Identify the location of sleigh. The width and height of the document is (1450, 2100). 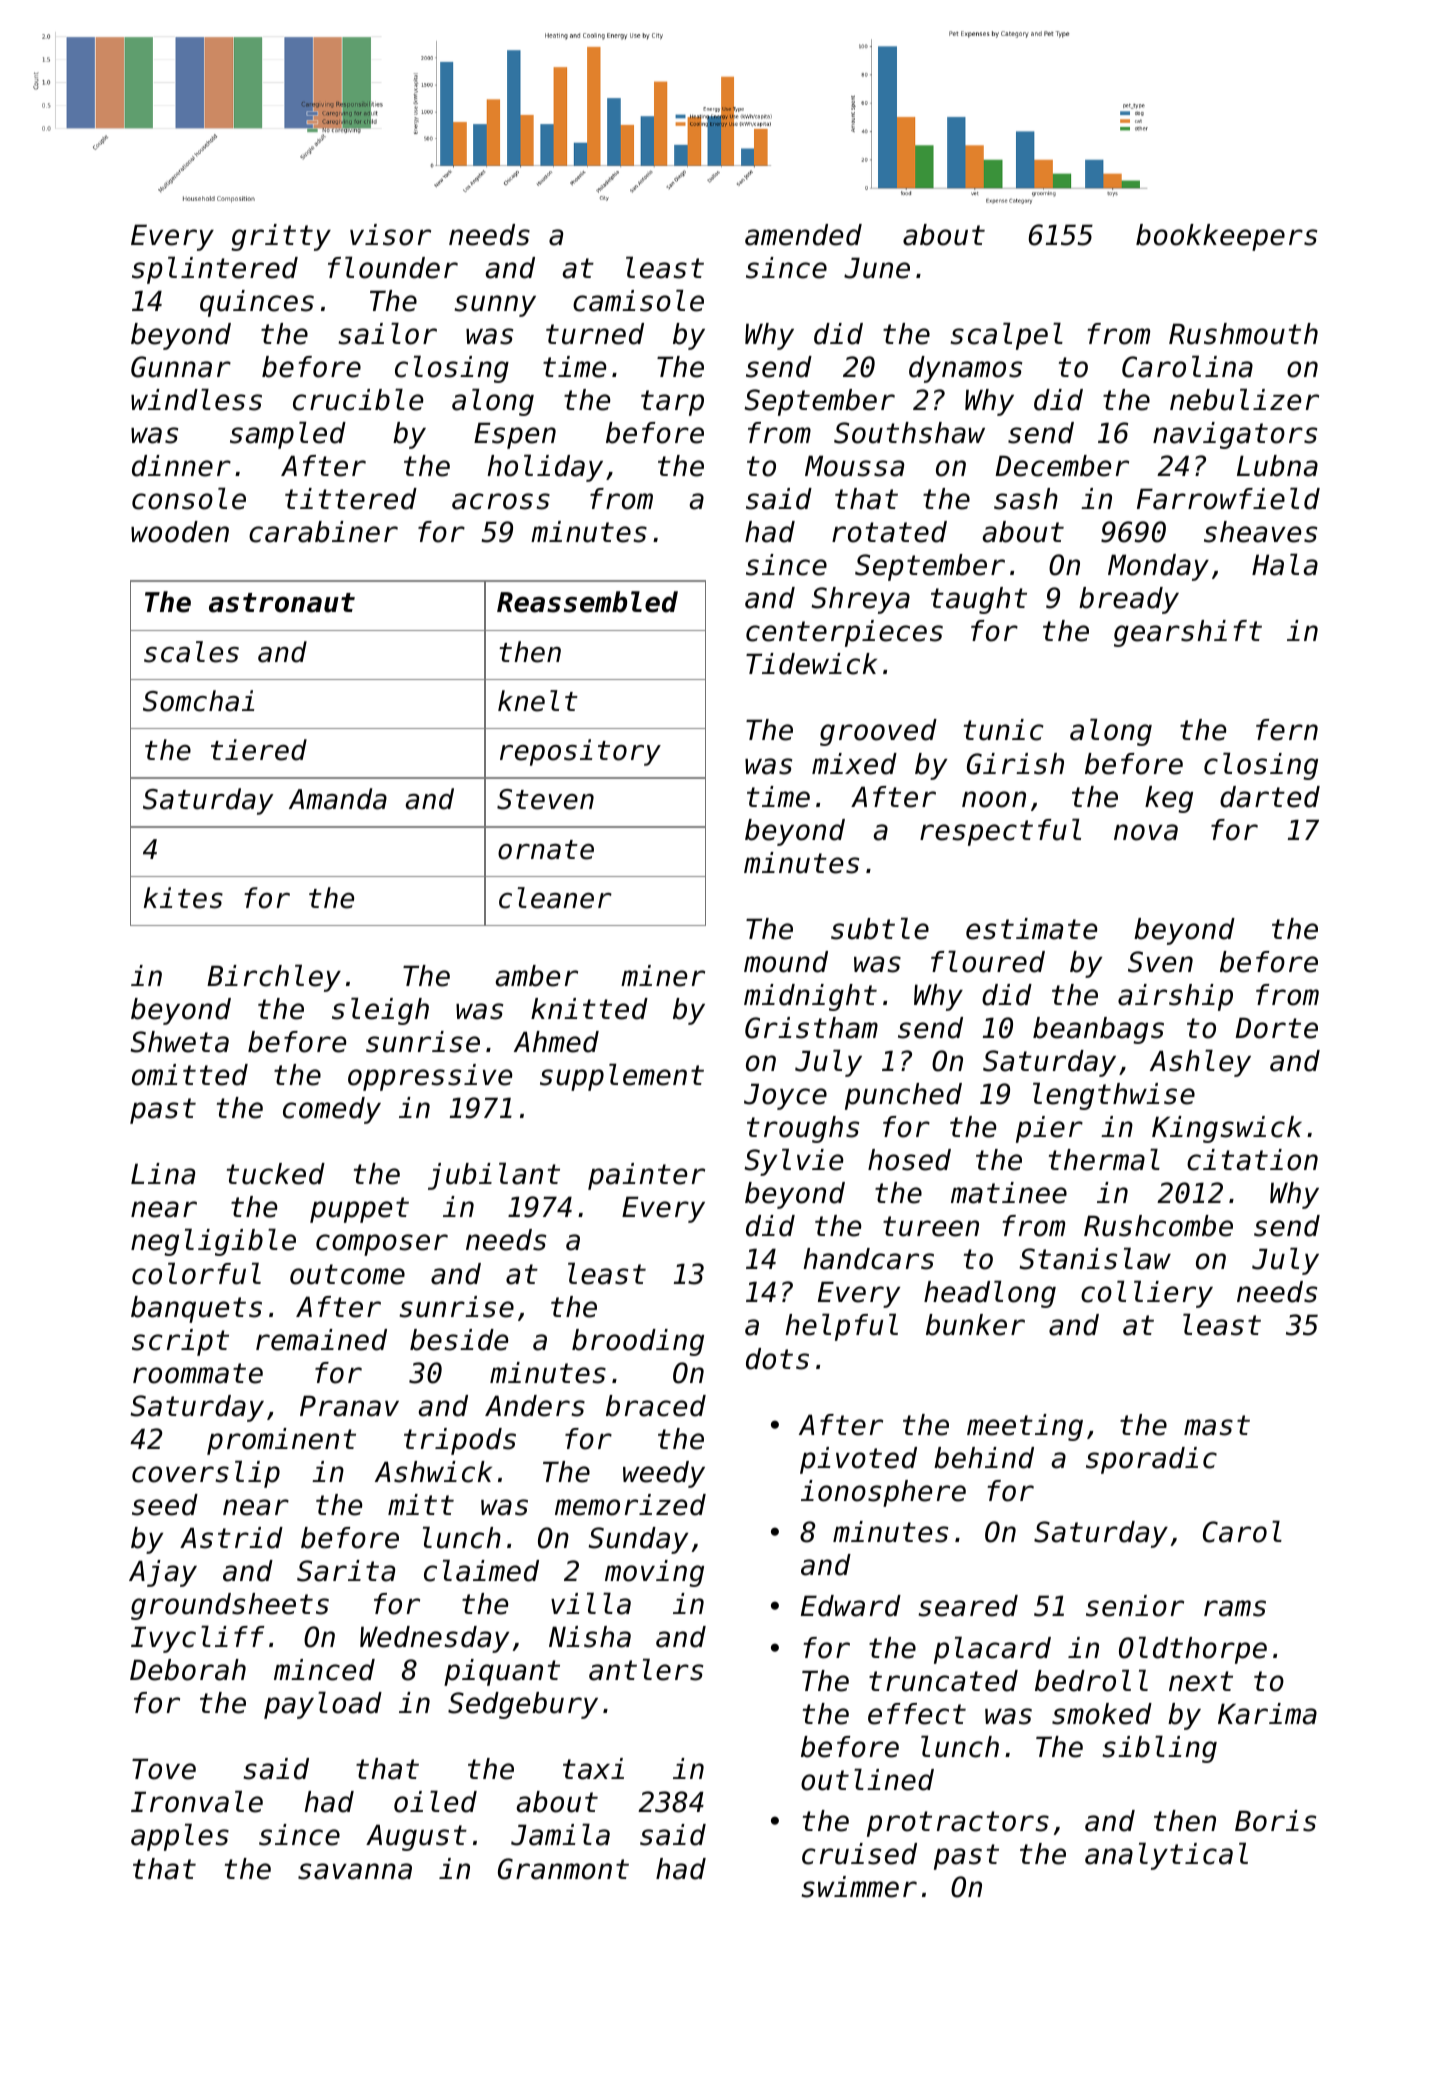
(380, 1011).
